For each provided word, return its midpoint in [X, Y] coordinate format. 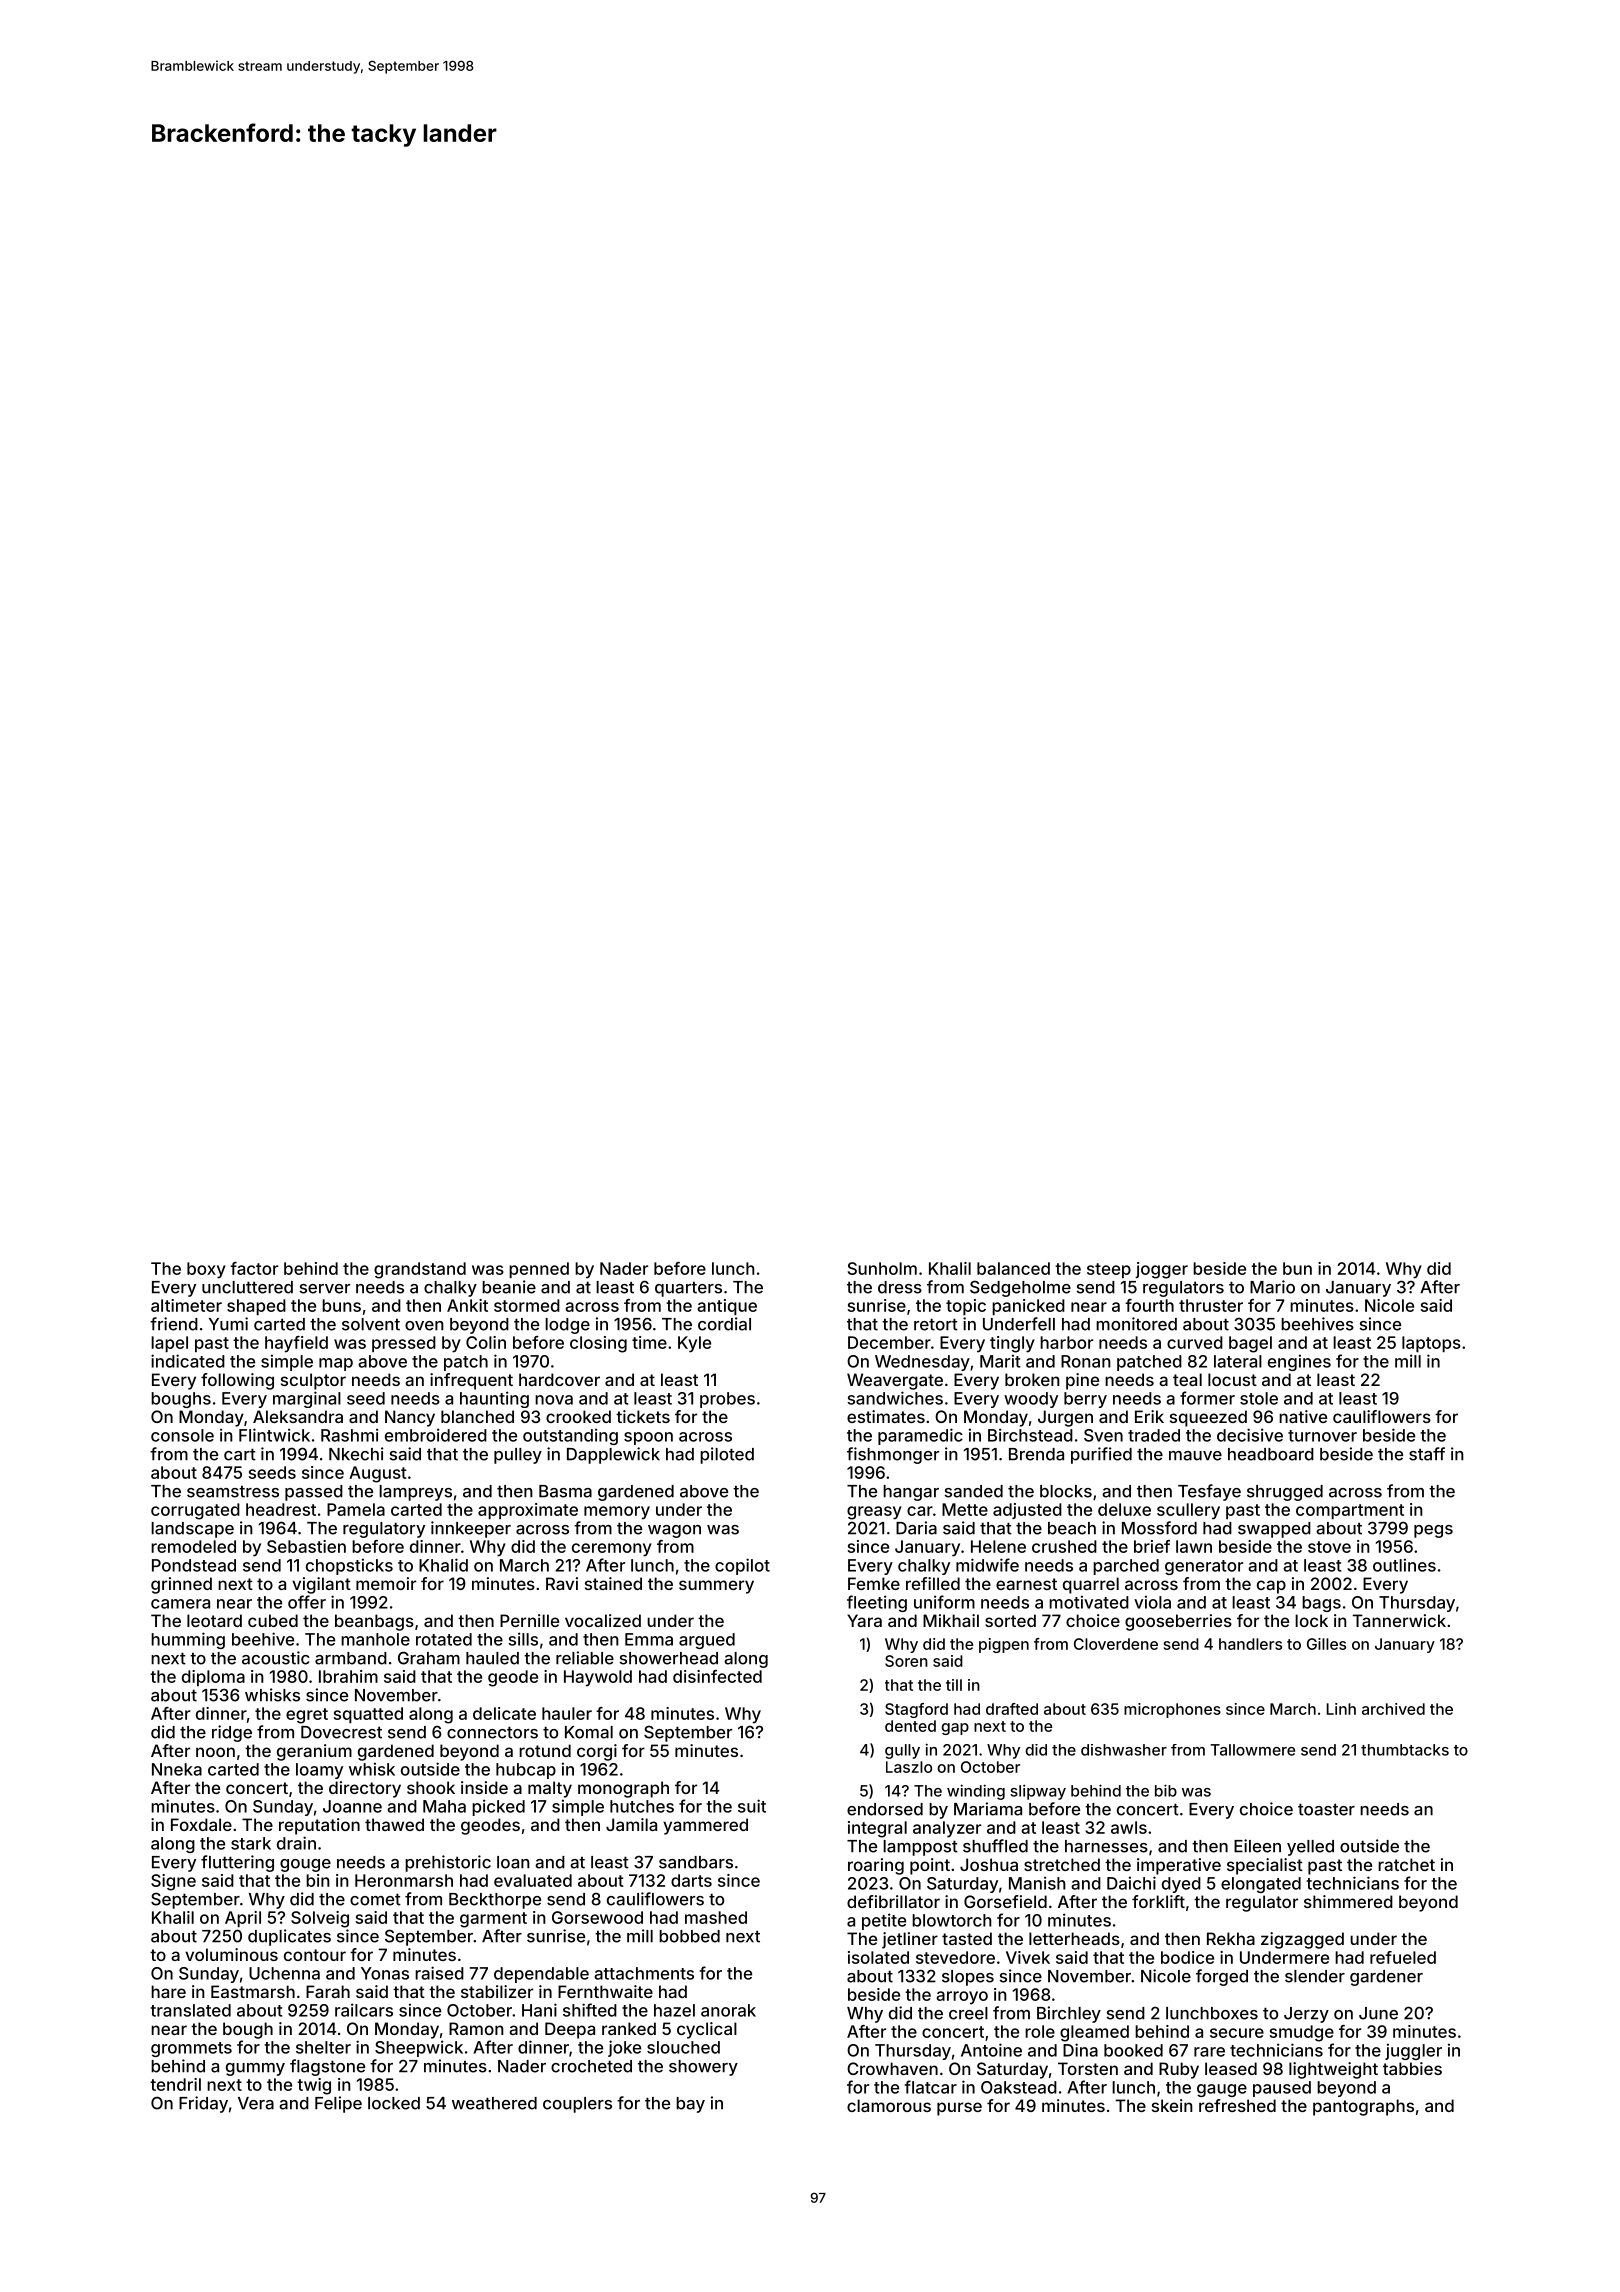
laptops [1431, 1344]
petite [884, 1921]
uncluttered [247, 1287]
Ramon [476, 2028]
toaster [1326, 1809]
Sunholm [882, 1268]
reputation [319, 1826]
